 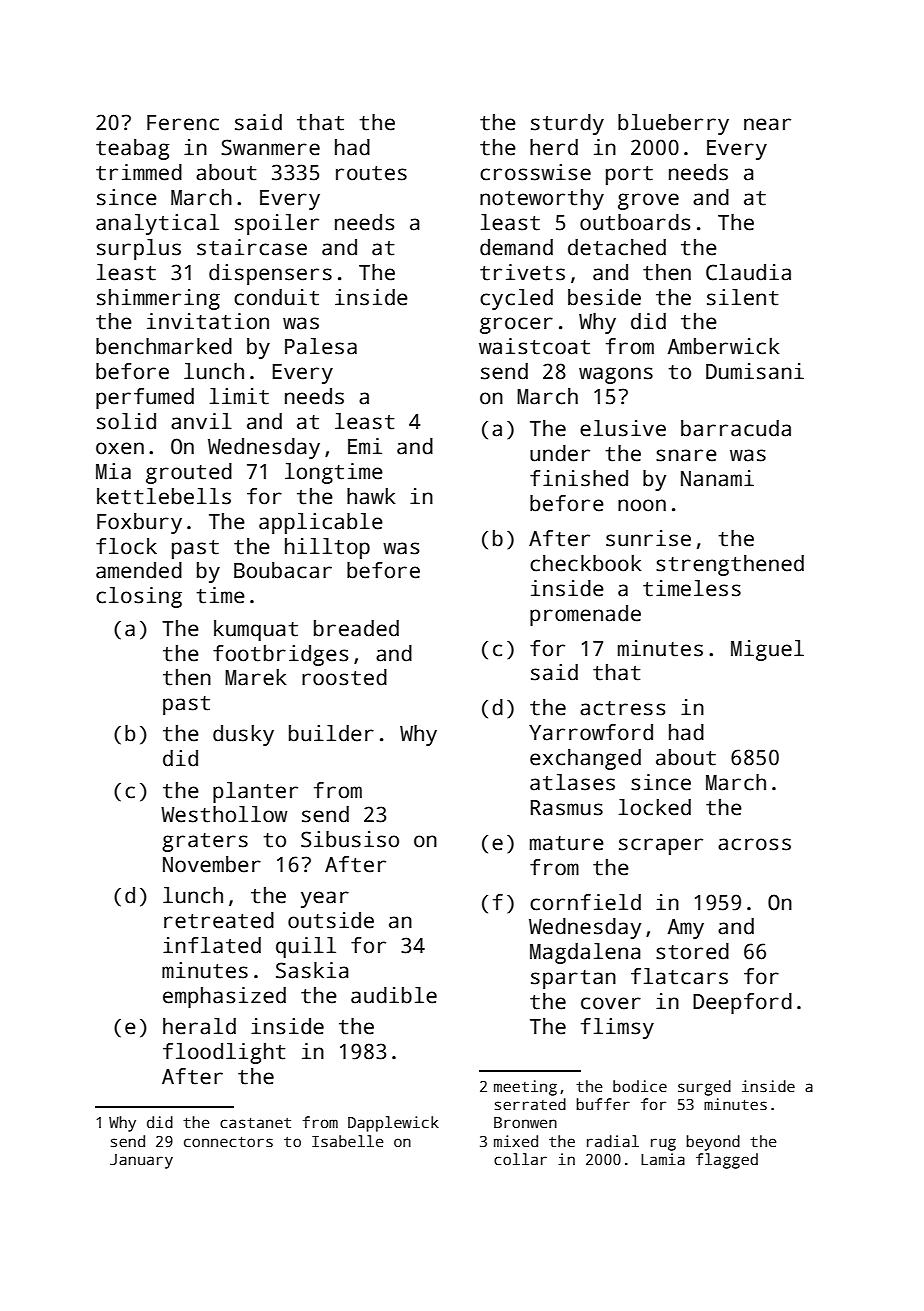 I want to click on staircase, so click(x=252, y=247).
